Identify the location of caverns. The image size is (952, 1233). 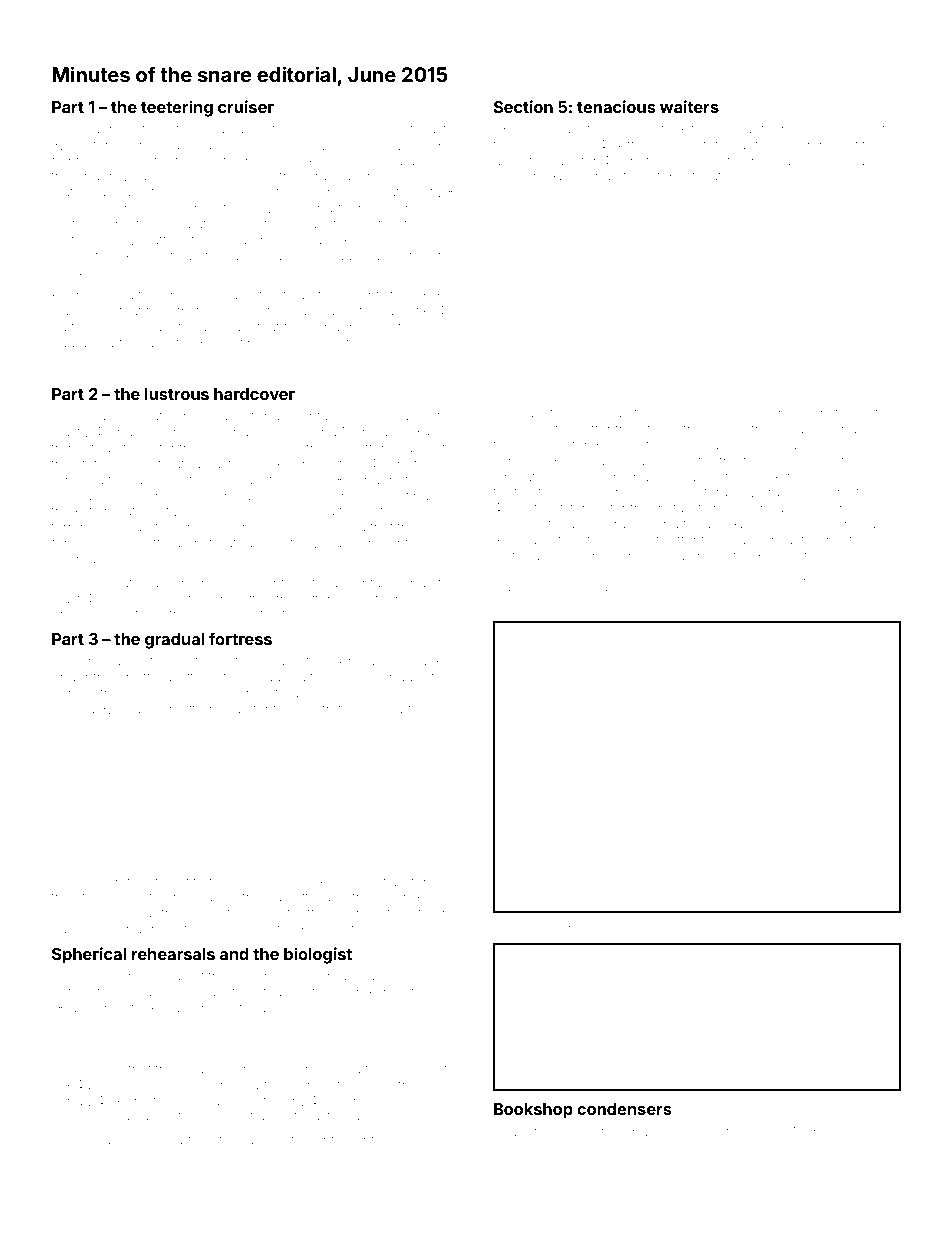
(608, 929).
